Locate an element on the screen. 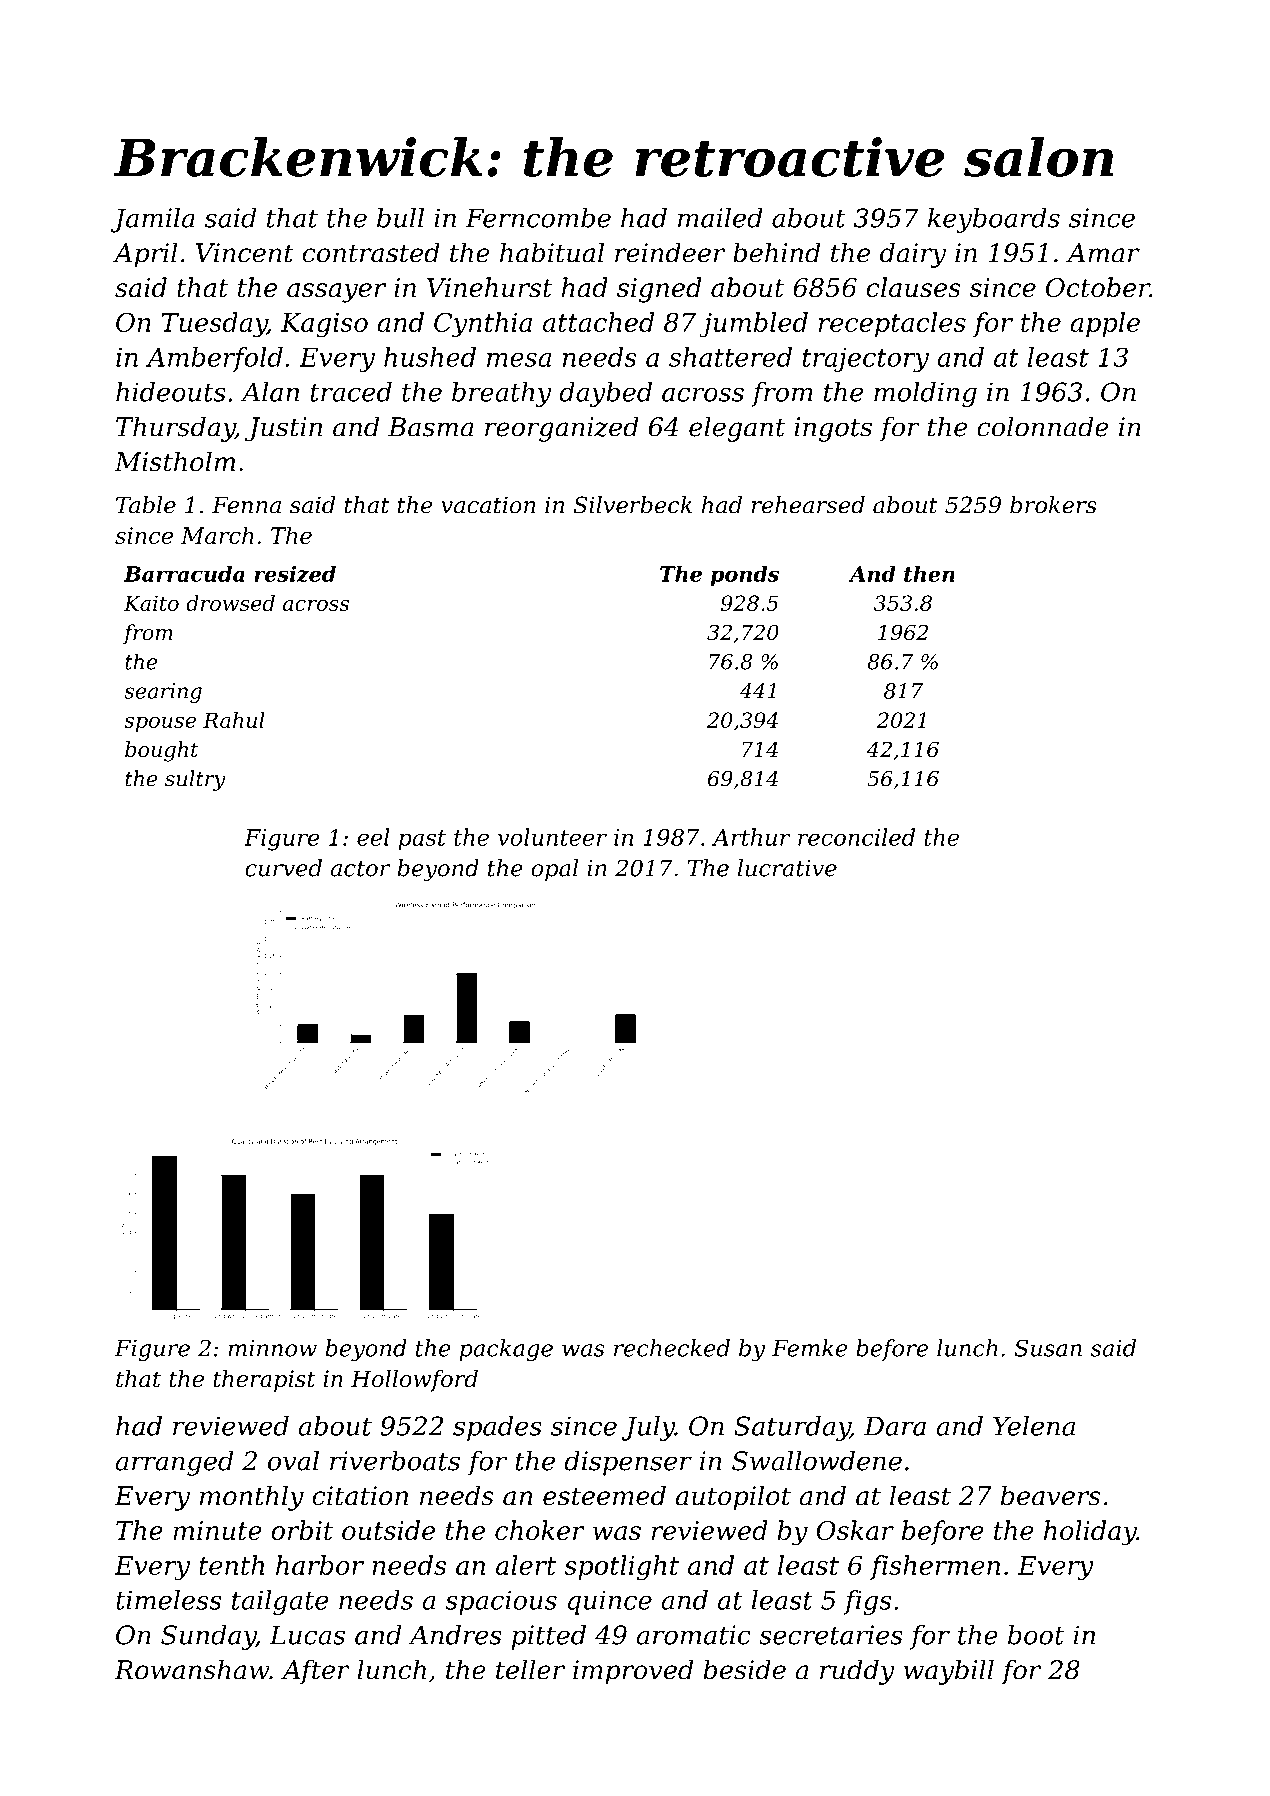 The height and width of the screenshot is (1796, 1270). apple is located at coordinates (1105, 324).
